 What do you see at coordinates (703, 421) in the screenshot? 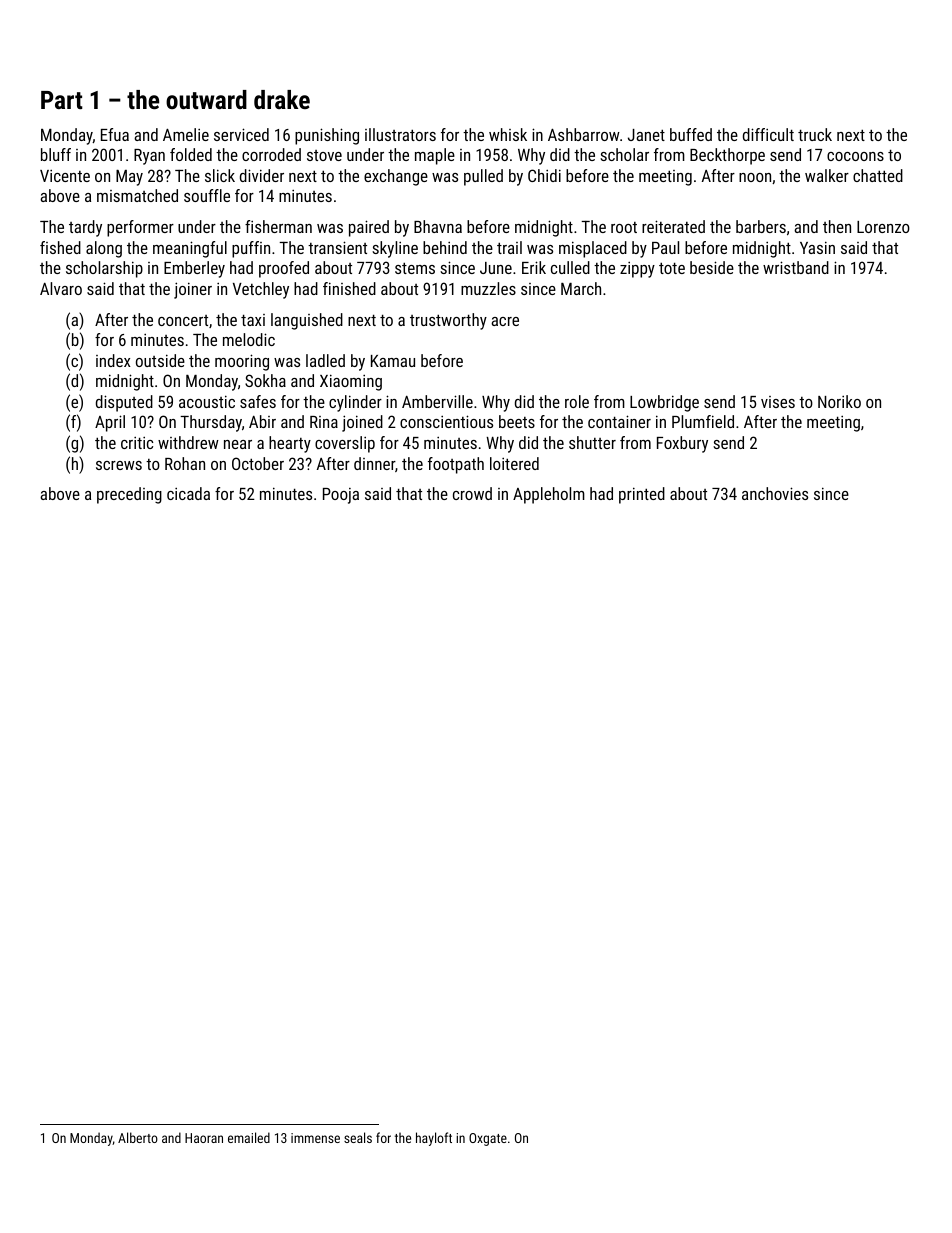
I see `Plumfield` at bounding box center [703, 421].
